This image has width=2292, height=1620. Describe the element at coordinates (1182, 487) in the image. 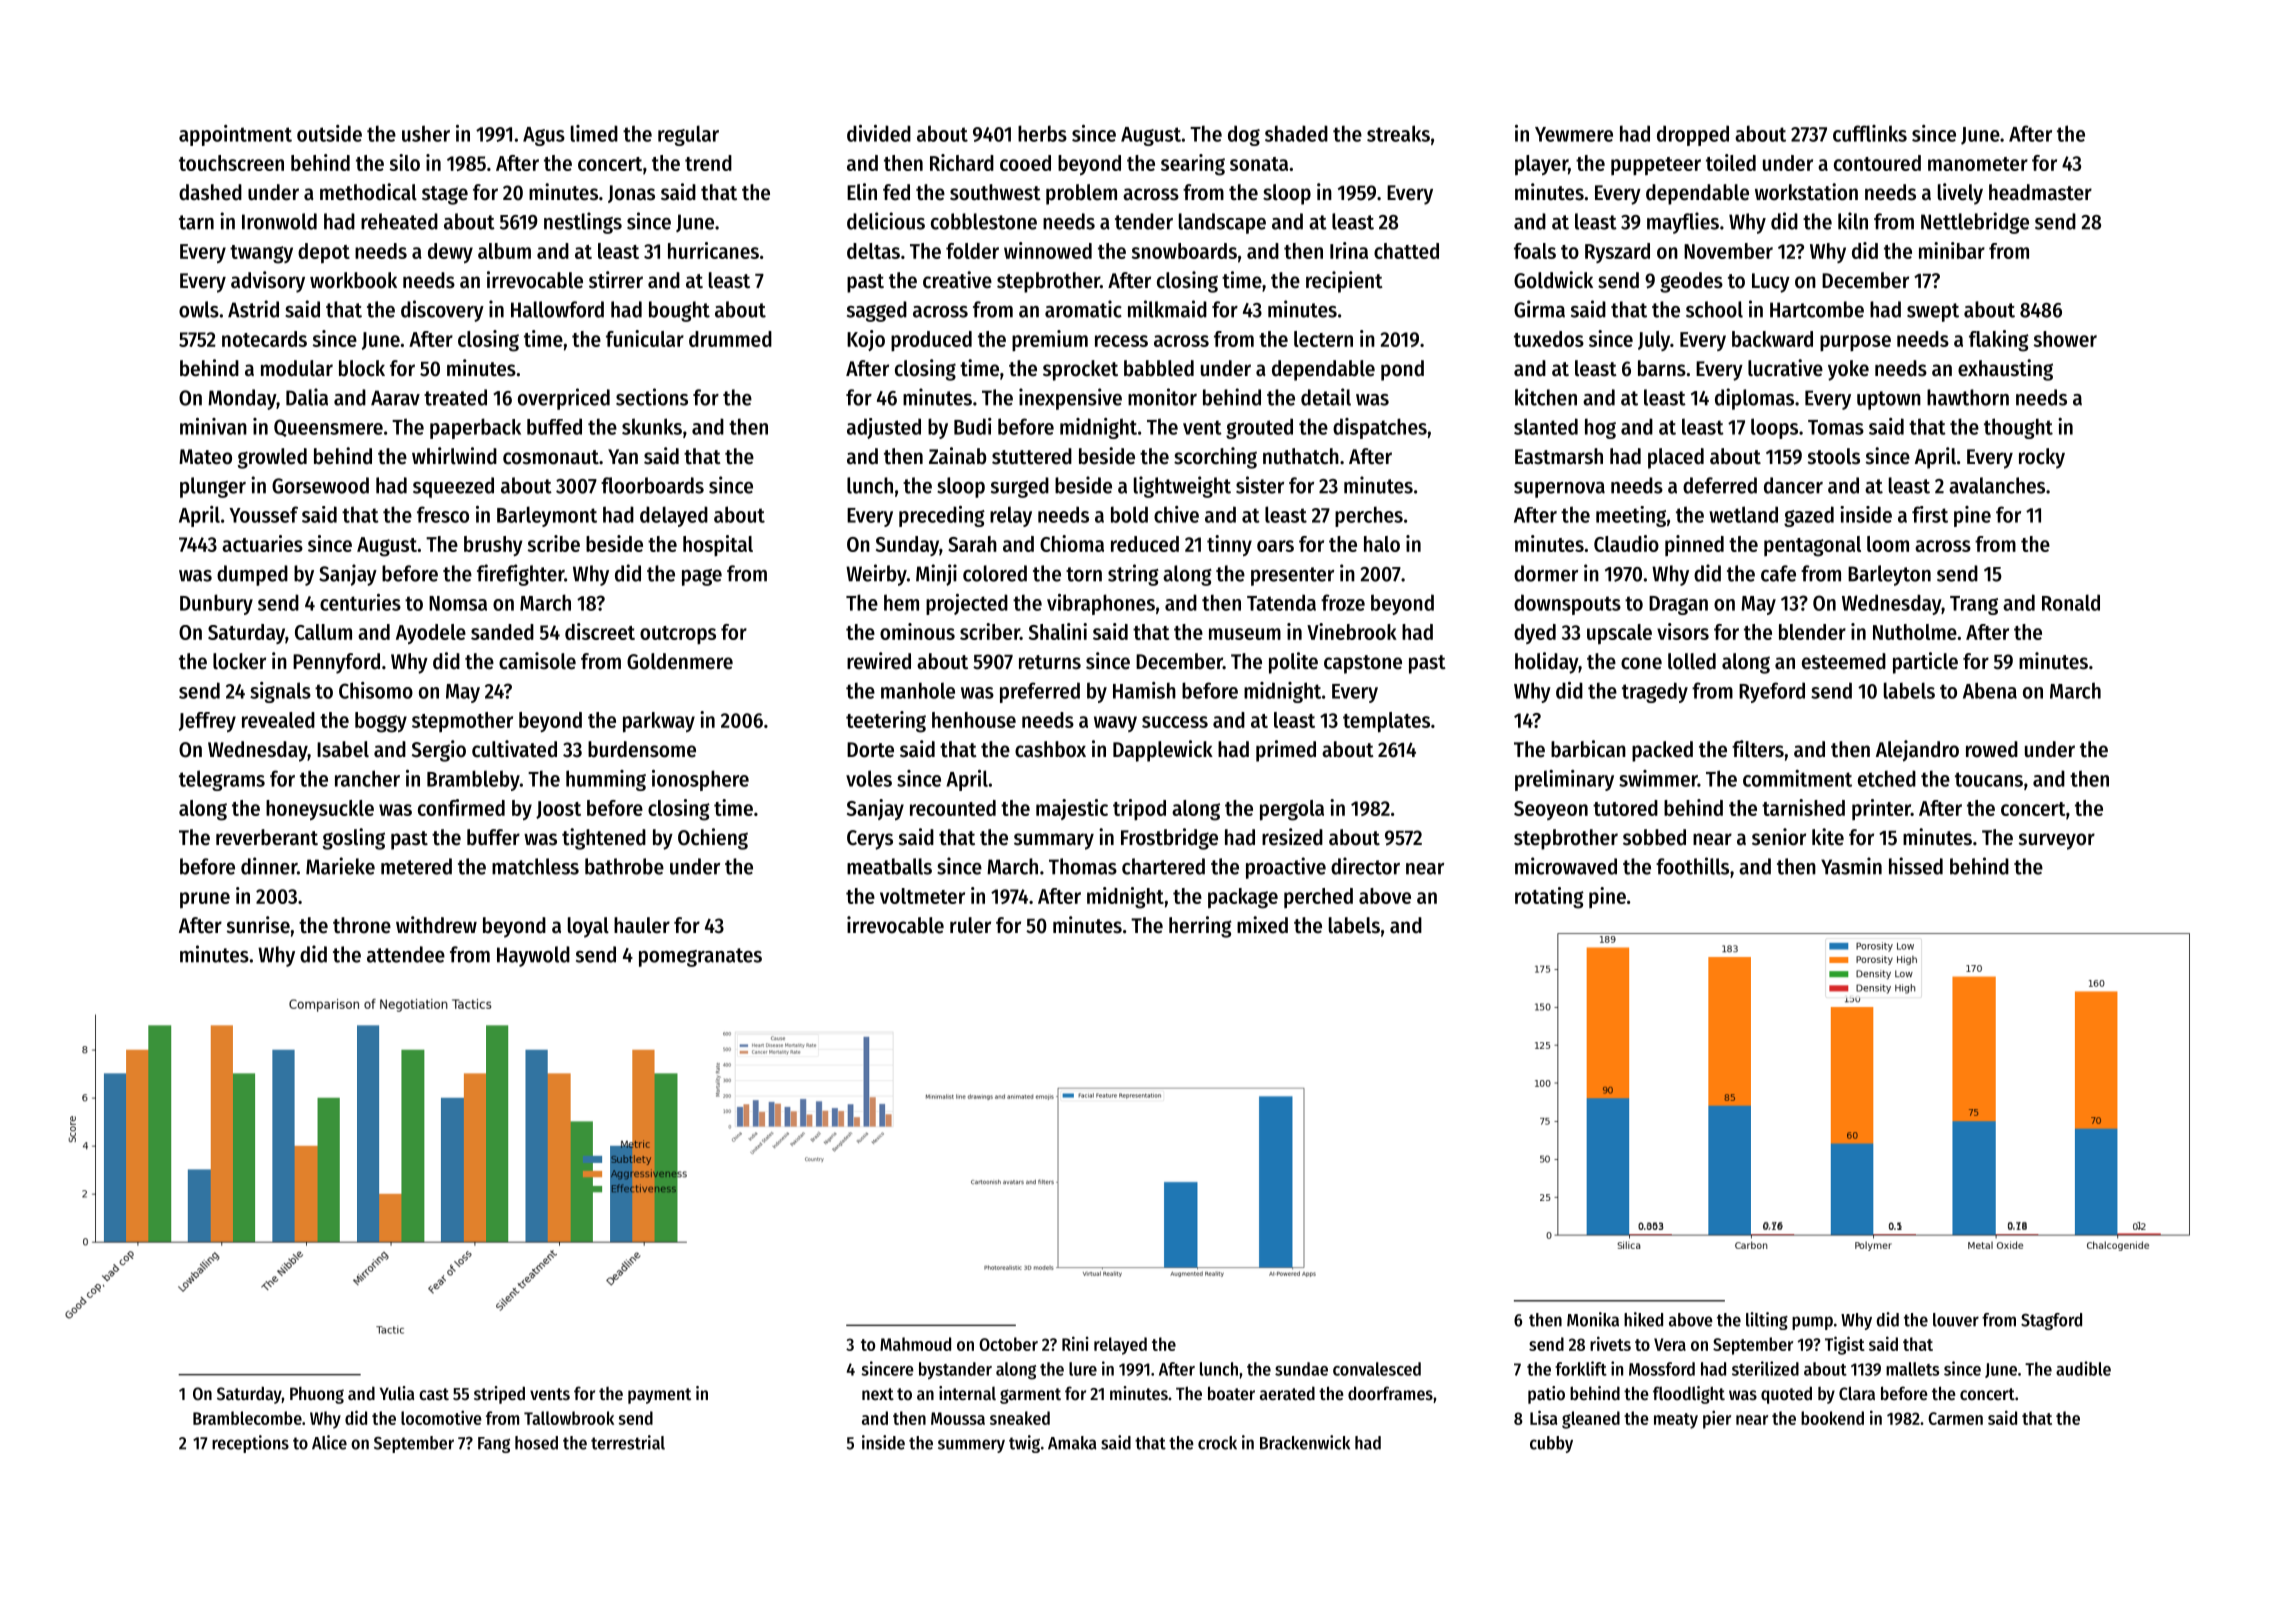

I see `lightweight` at that location.
